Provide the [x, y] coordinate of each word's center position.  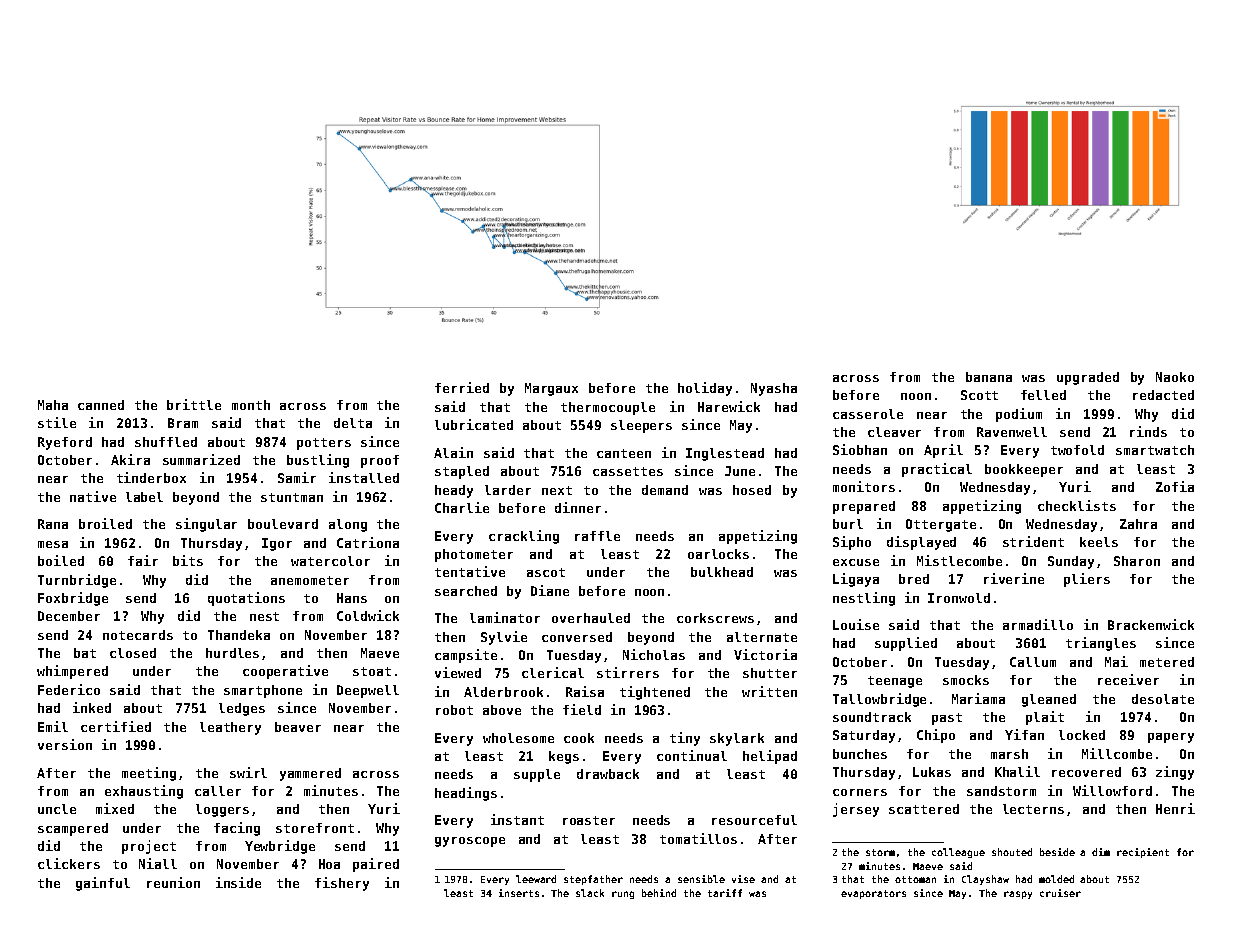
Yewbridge [280, 847]
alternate [762, 637]
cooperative [285, 672]
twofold [1077, 450]
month [251, 405]
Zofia [1175, 486]
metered [1167, 662]
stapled [462, 472]
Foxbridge [73, 599]
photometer [474, 555]
